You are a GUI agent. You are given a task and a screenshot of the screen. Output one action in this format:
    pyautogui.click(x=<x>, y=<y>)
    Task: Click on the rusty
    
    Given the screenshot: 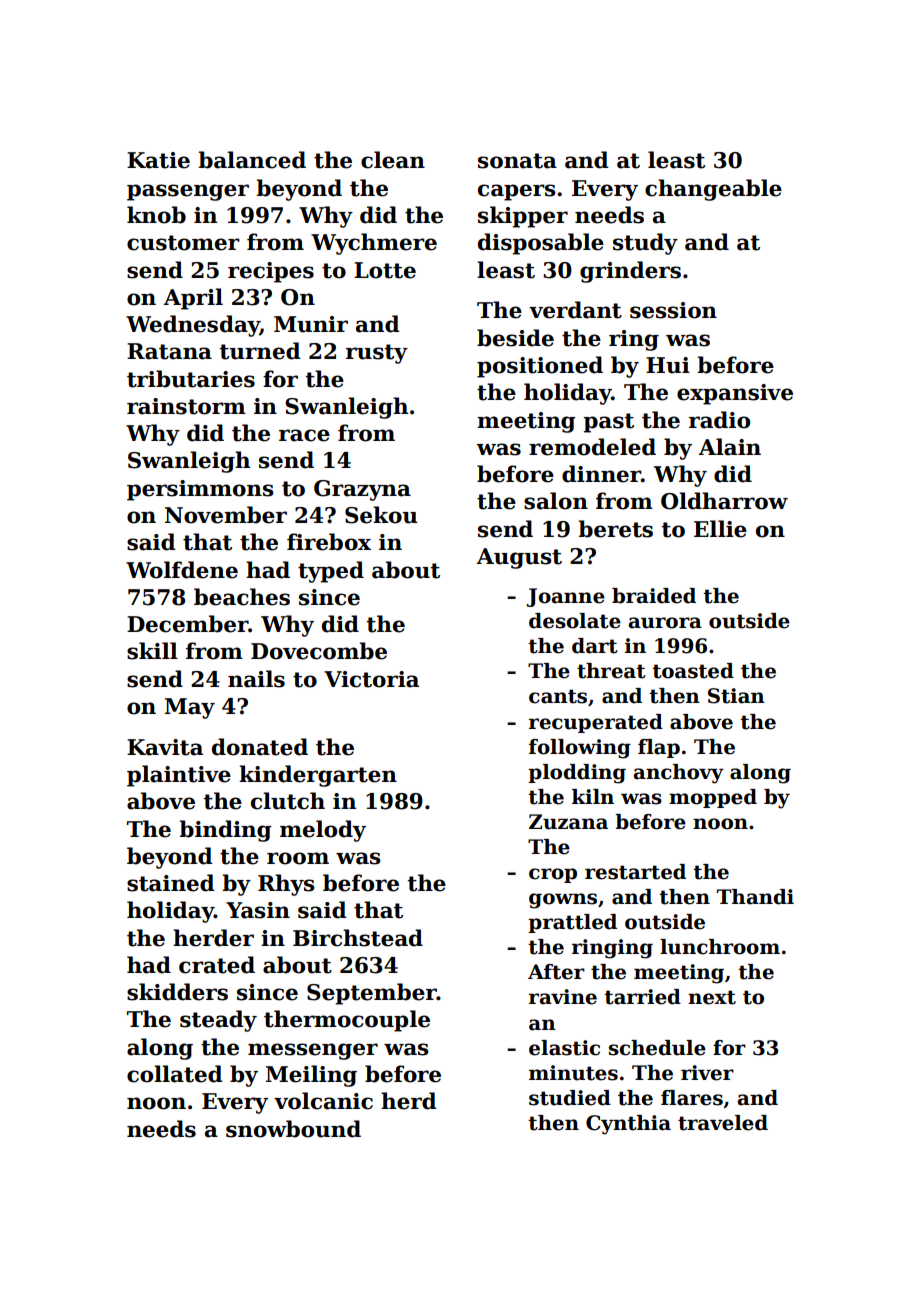 What is the action you would take?
    pyautogui.click(x=377, y=354)
